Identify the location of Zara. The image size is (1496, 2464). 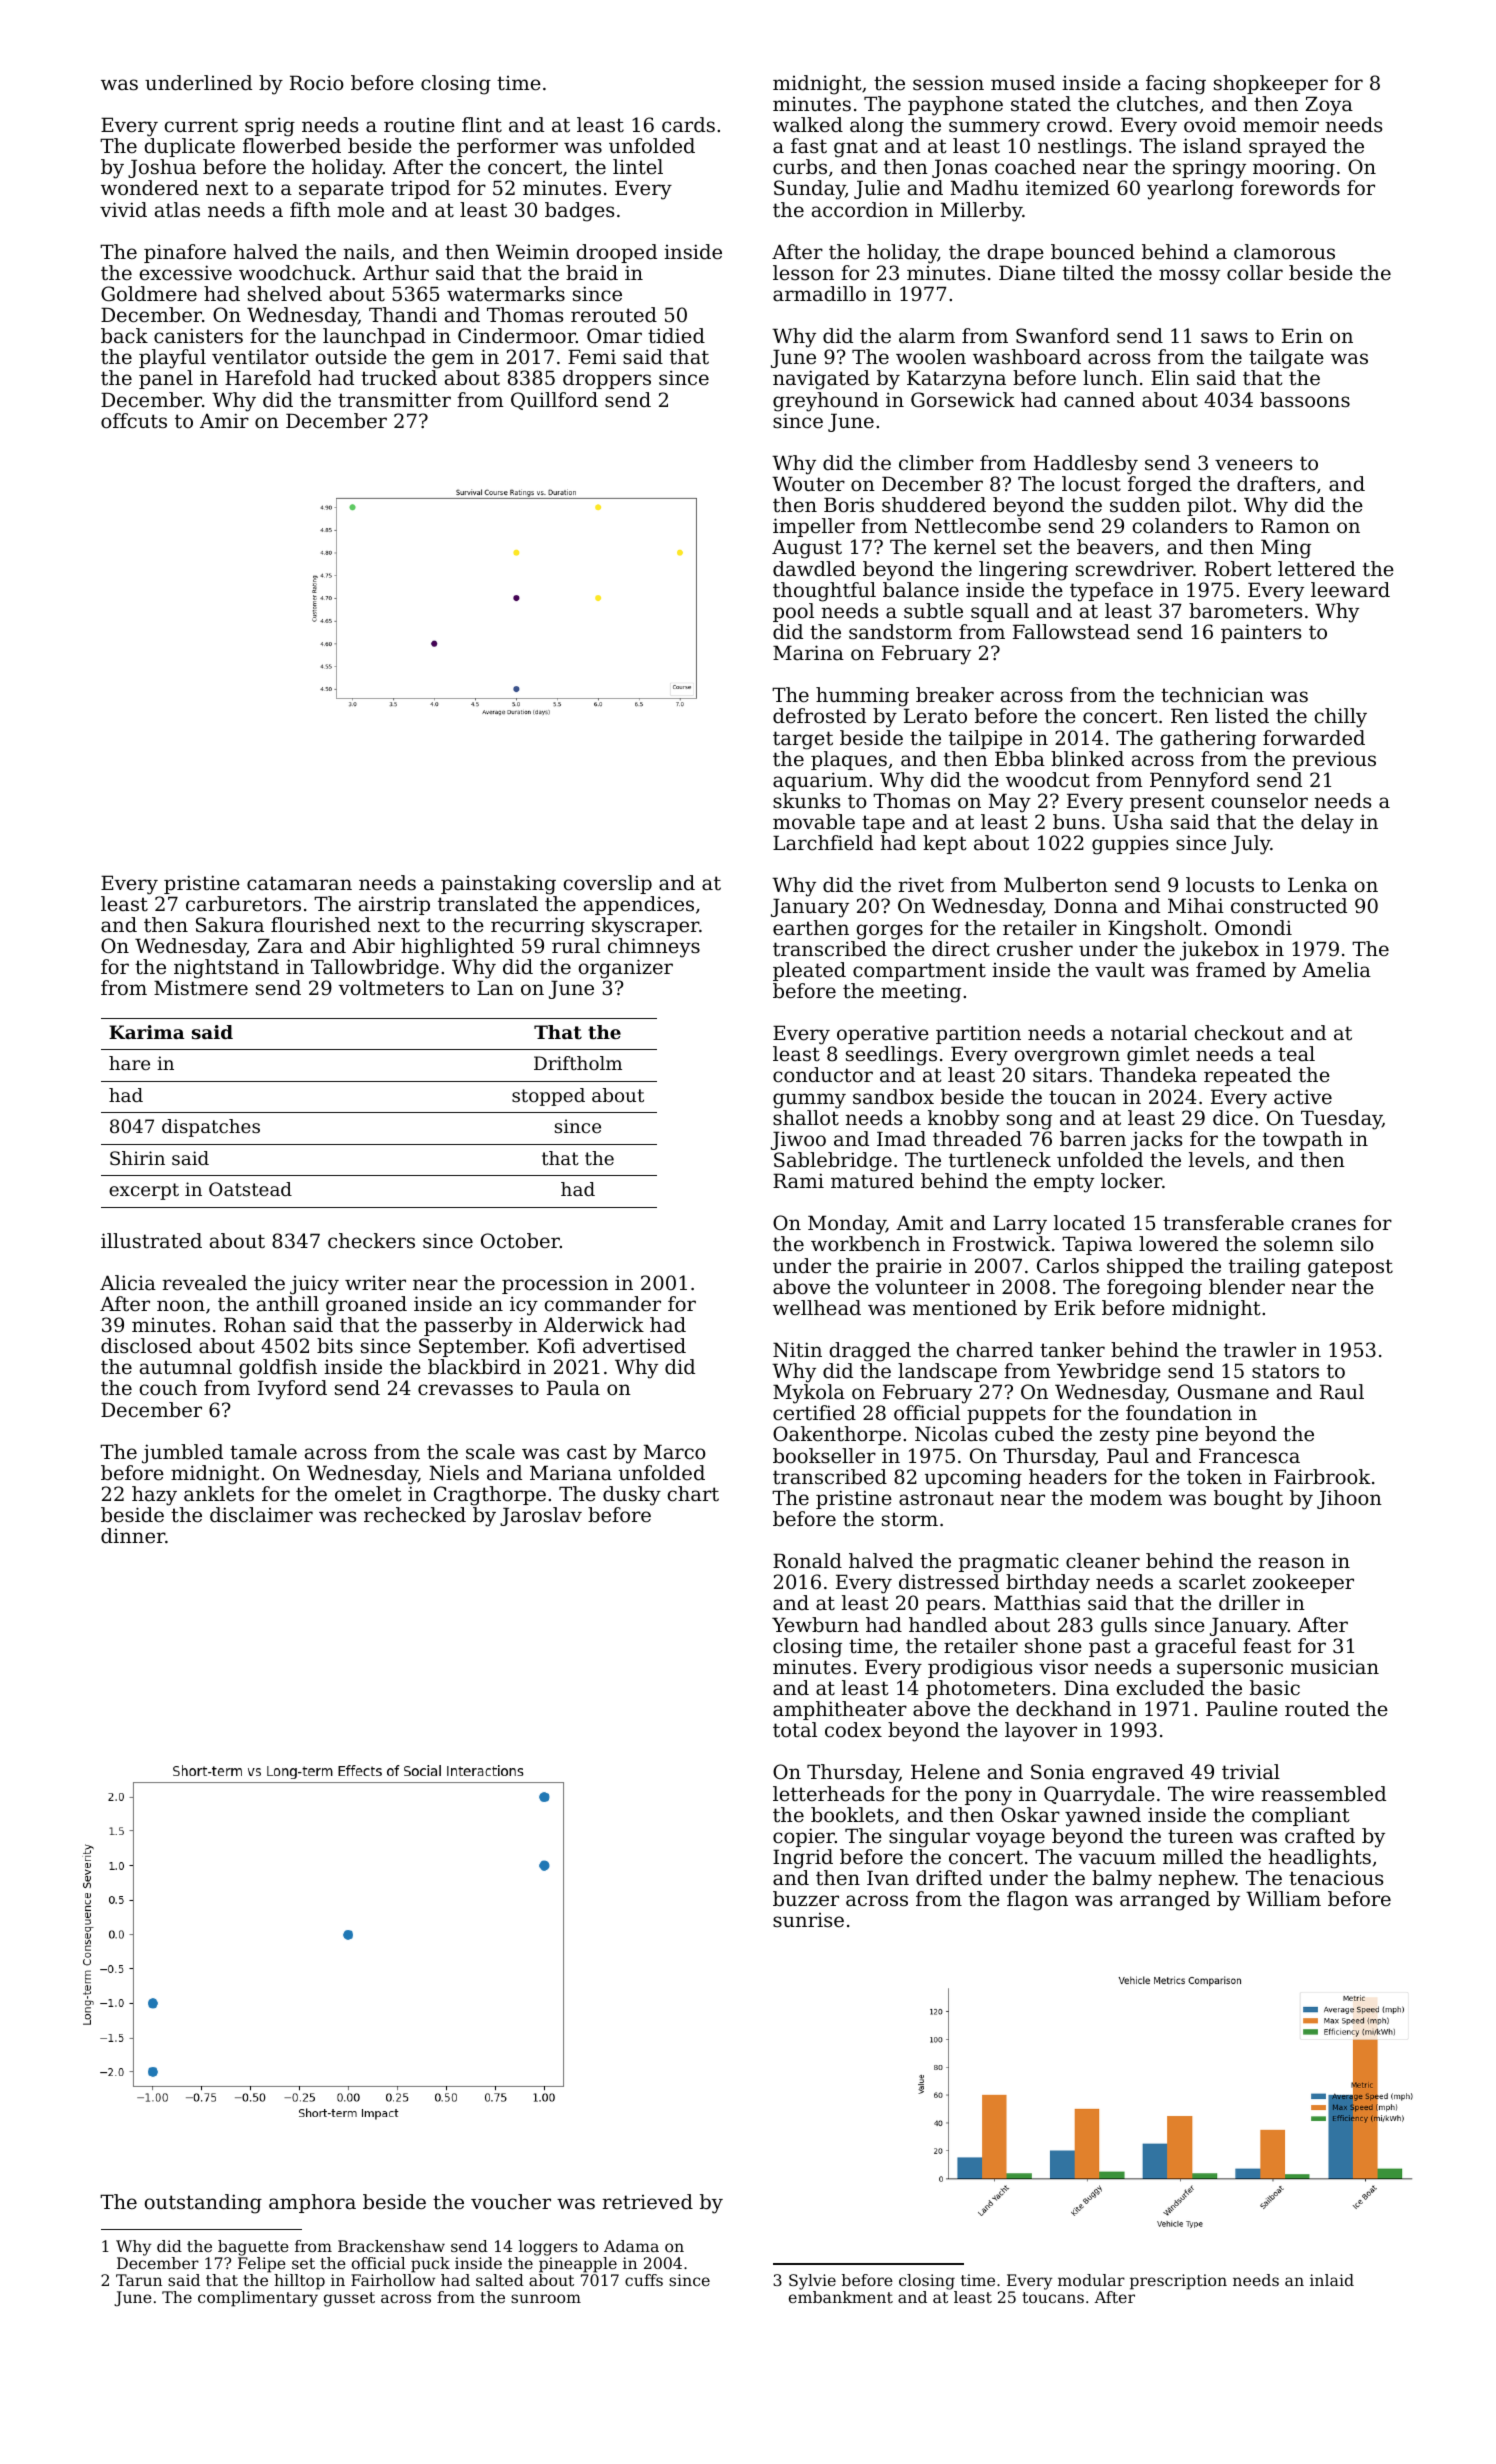
(280, 945).
